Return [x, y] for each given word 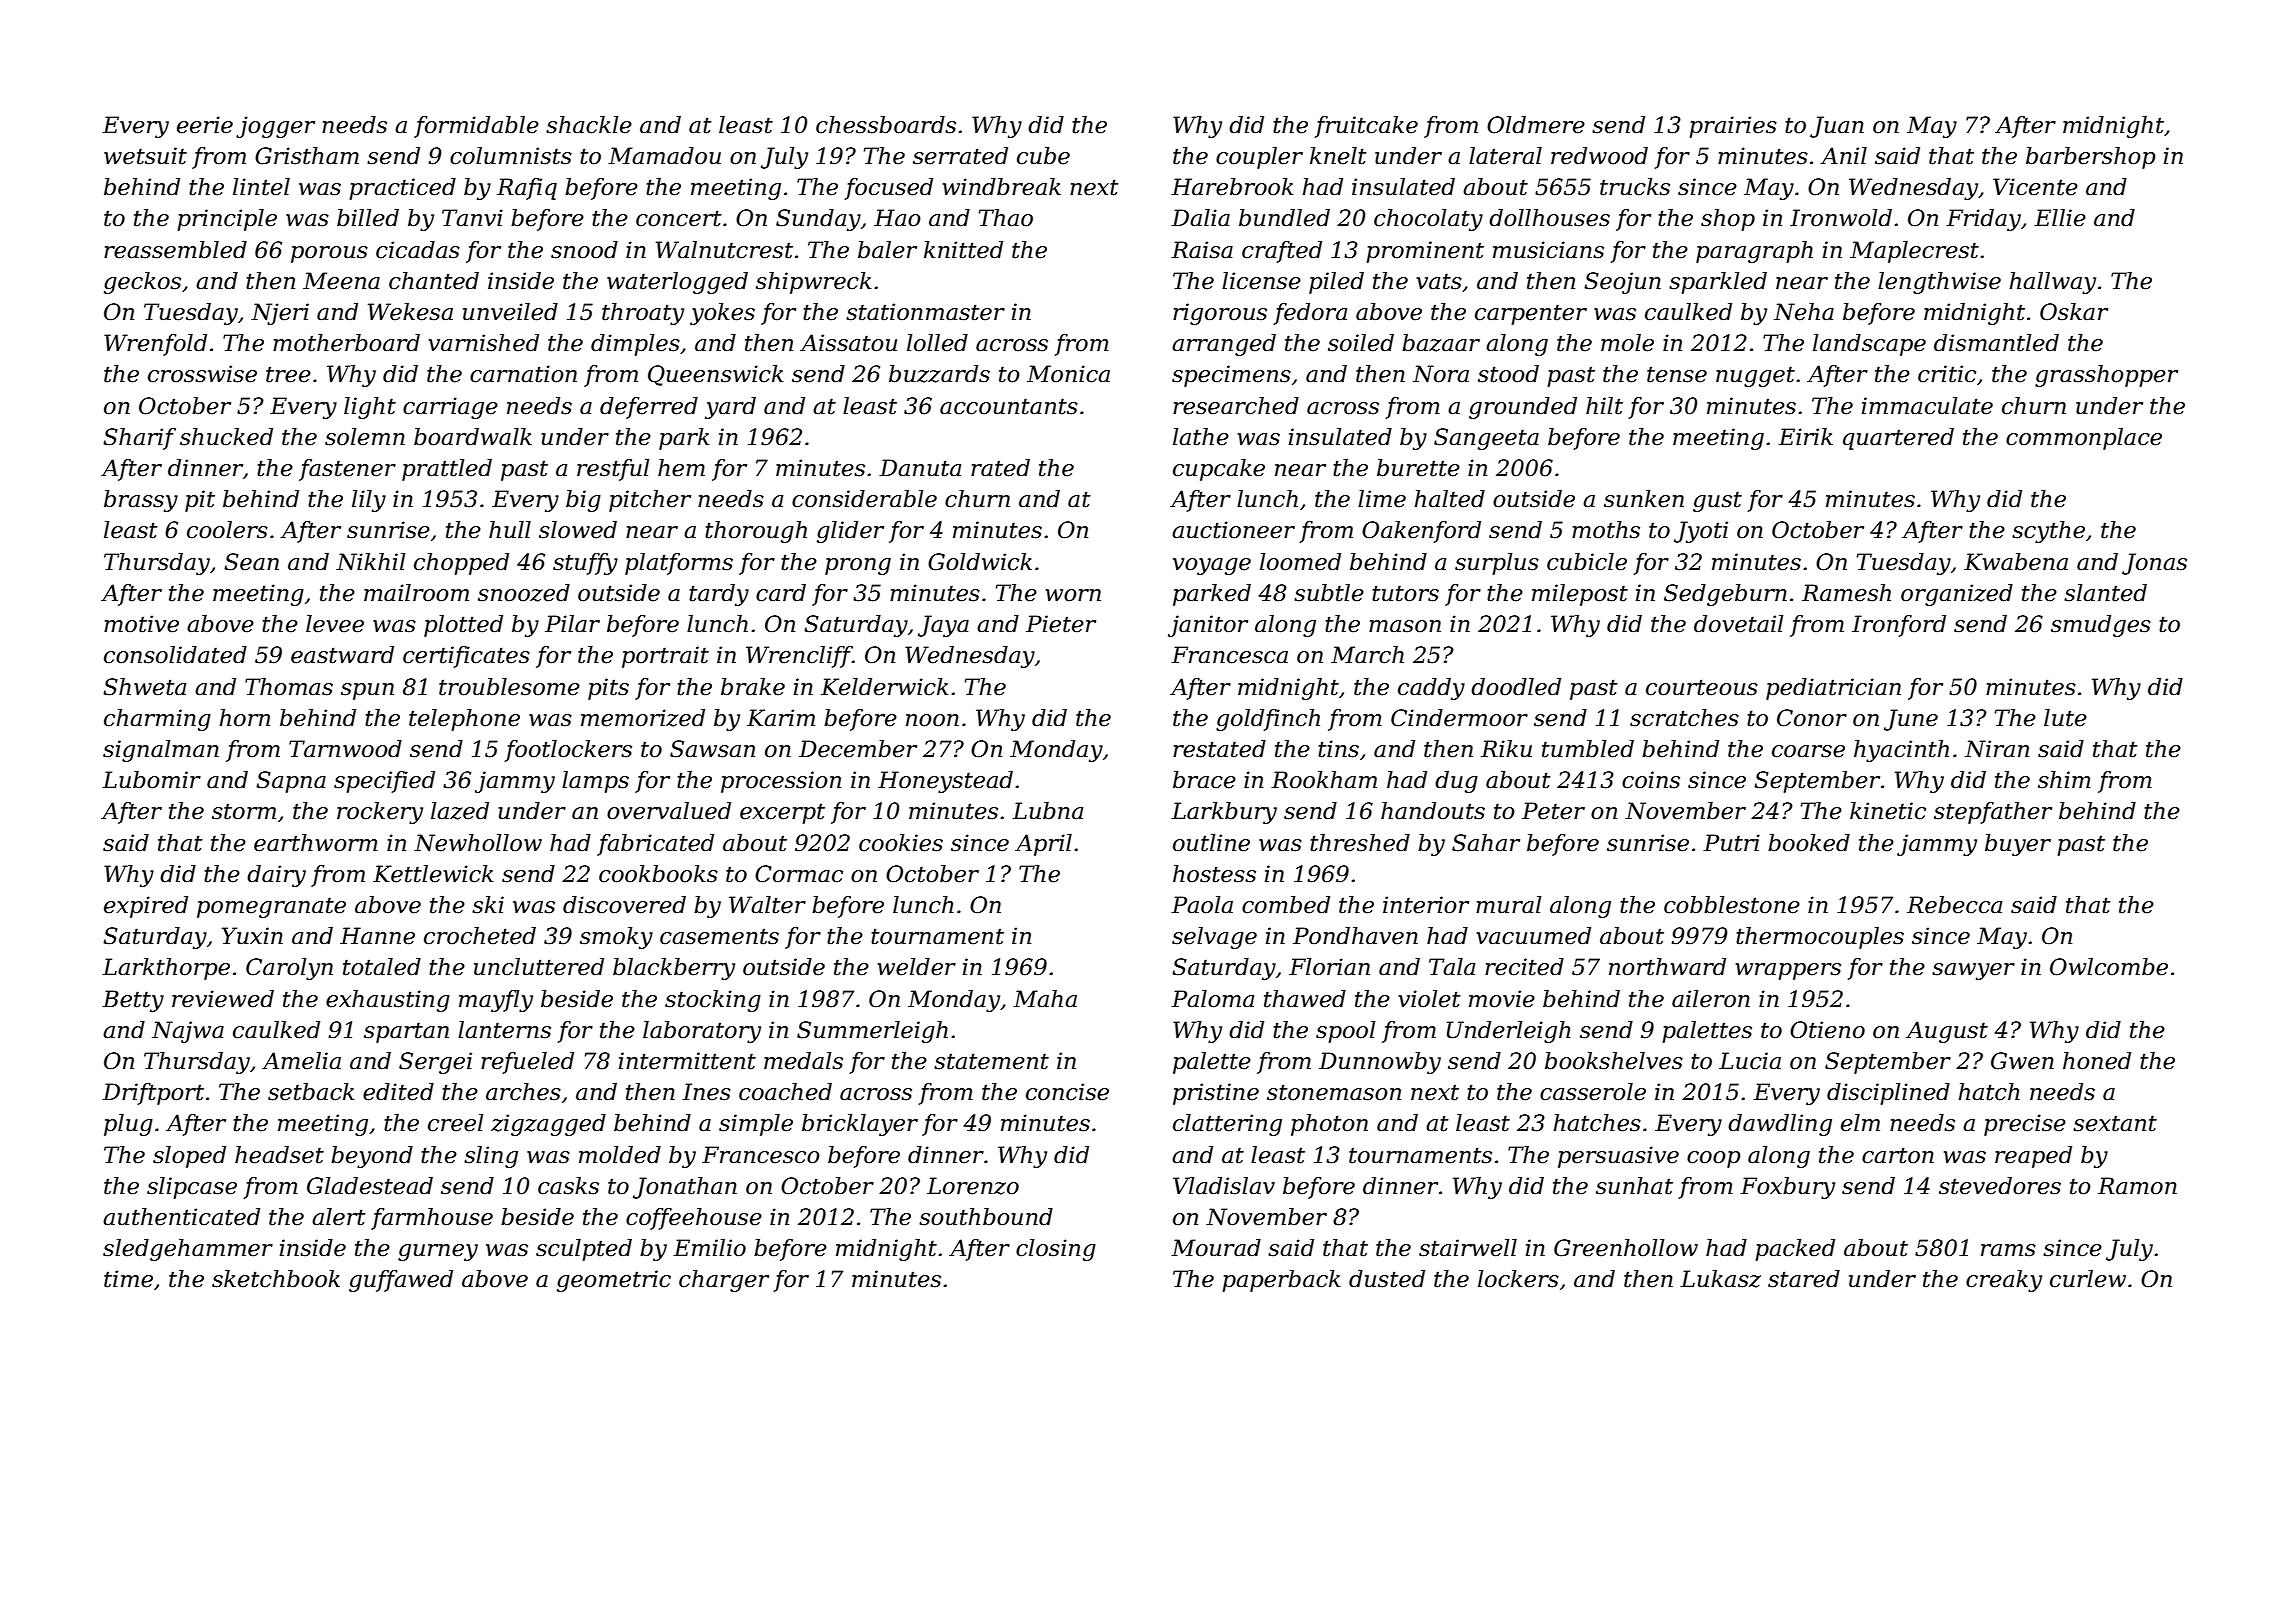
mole [1627, 343]
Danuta [920, 468]
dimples [635, 345]
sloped [189, 1157]
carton [1898, 1155]
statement [991, 1061]
